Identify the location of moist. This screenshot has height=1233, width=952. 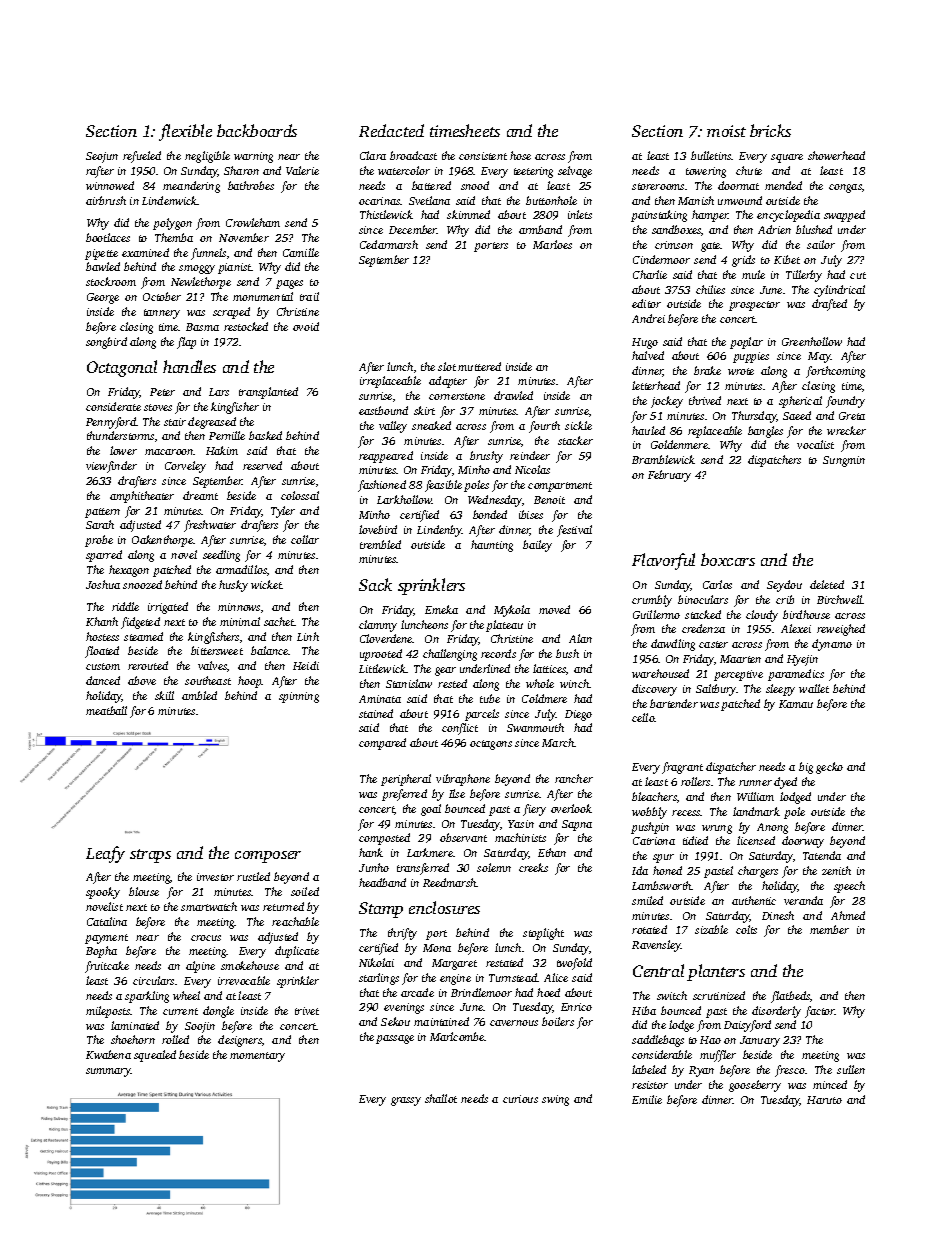
(726, 131).
